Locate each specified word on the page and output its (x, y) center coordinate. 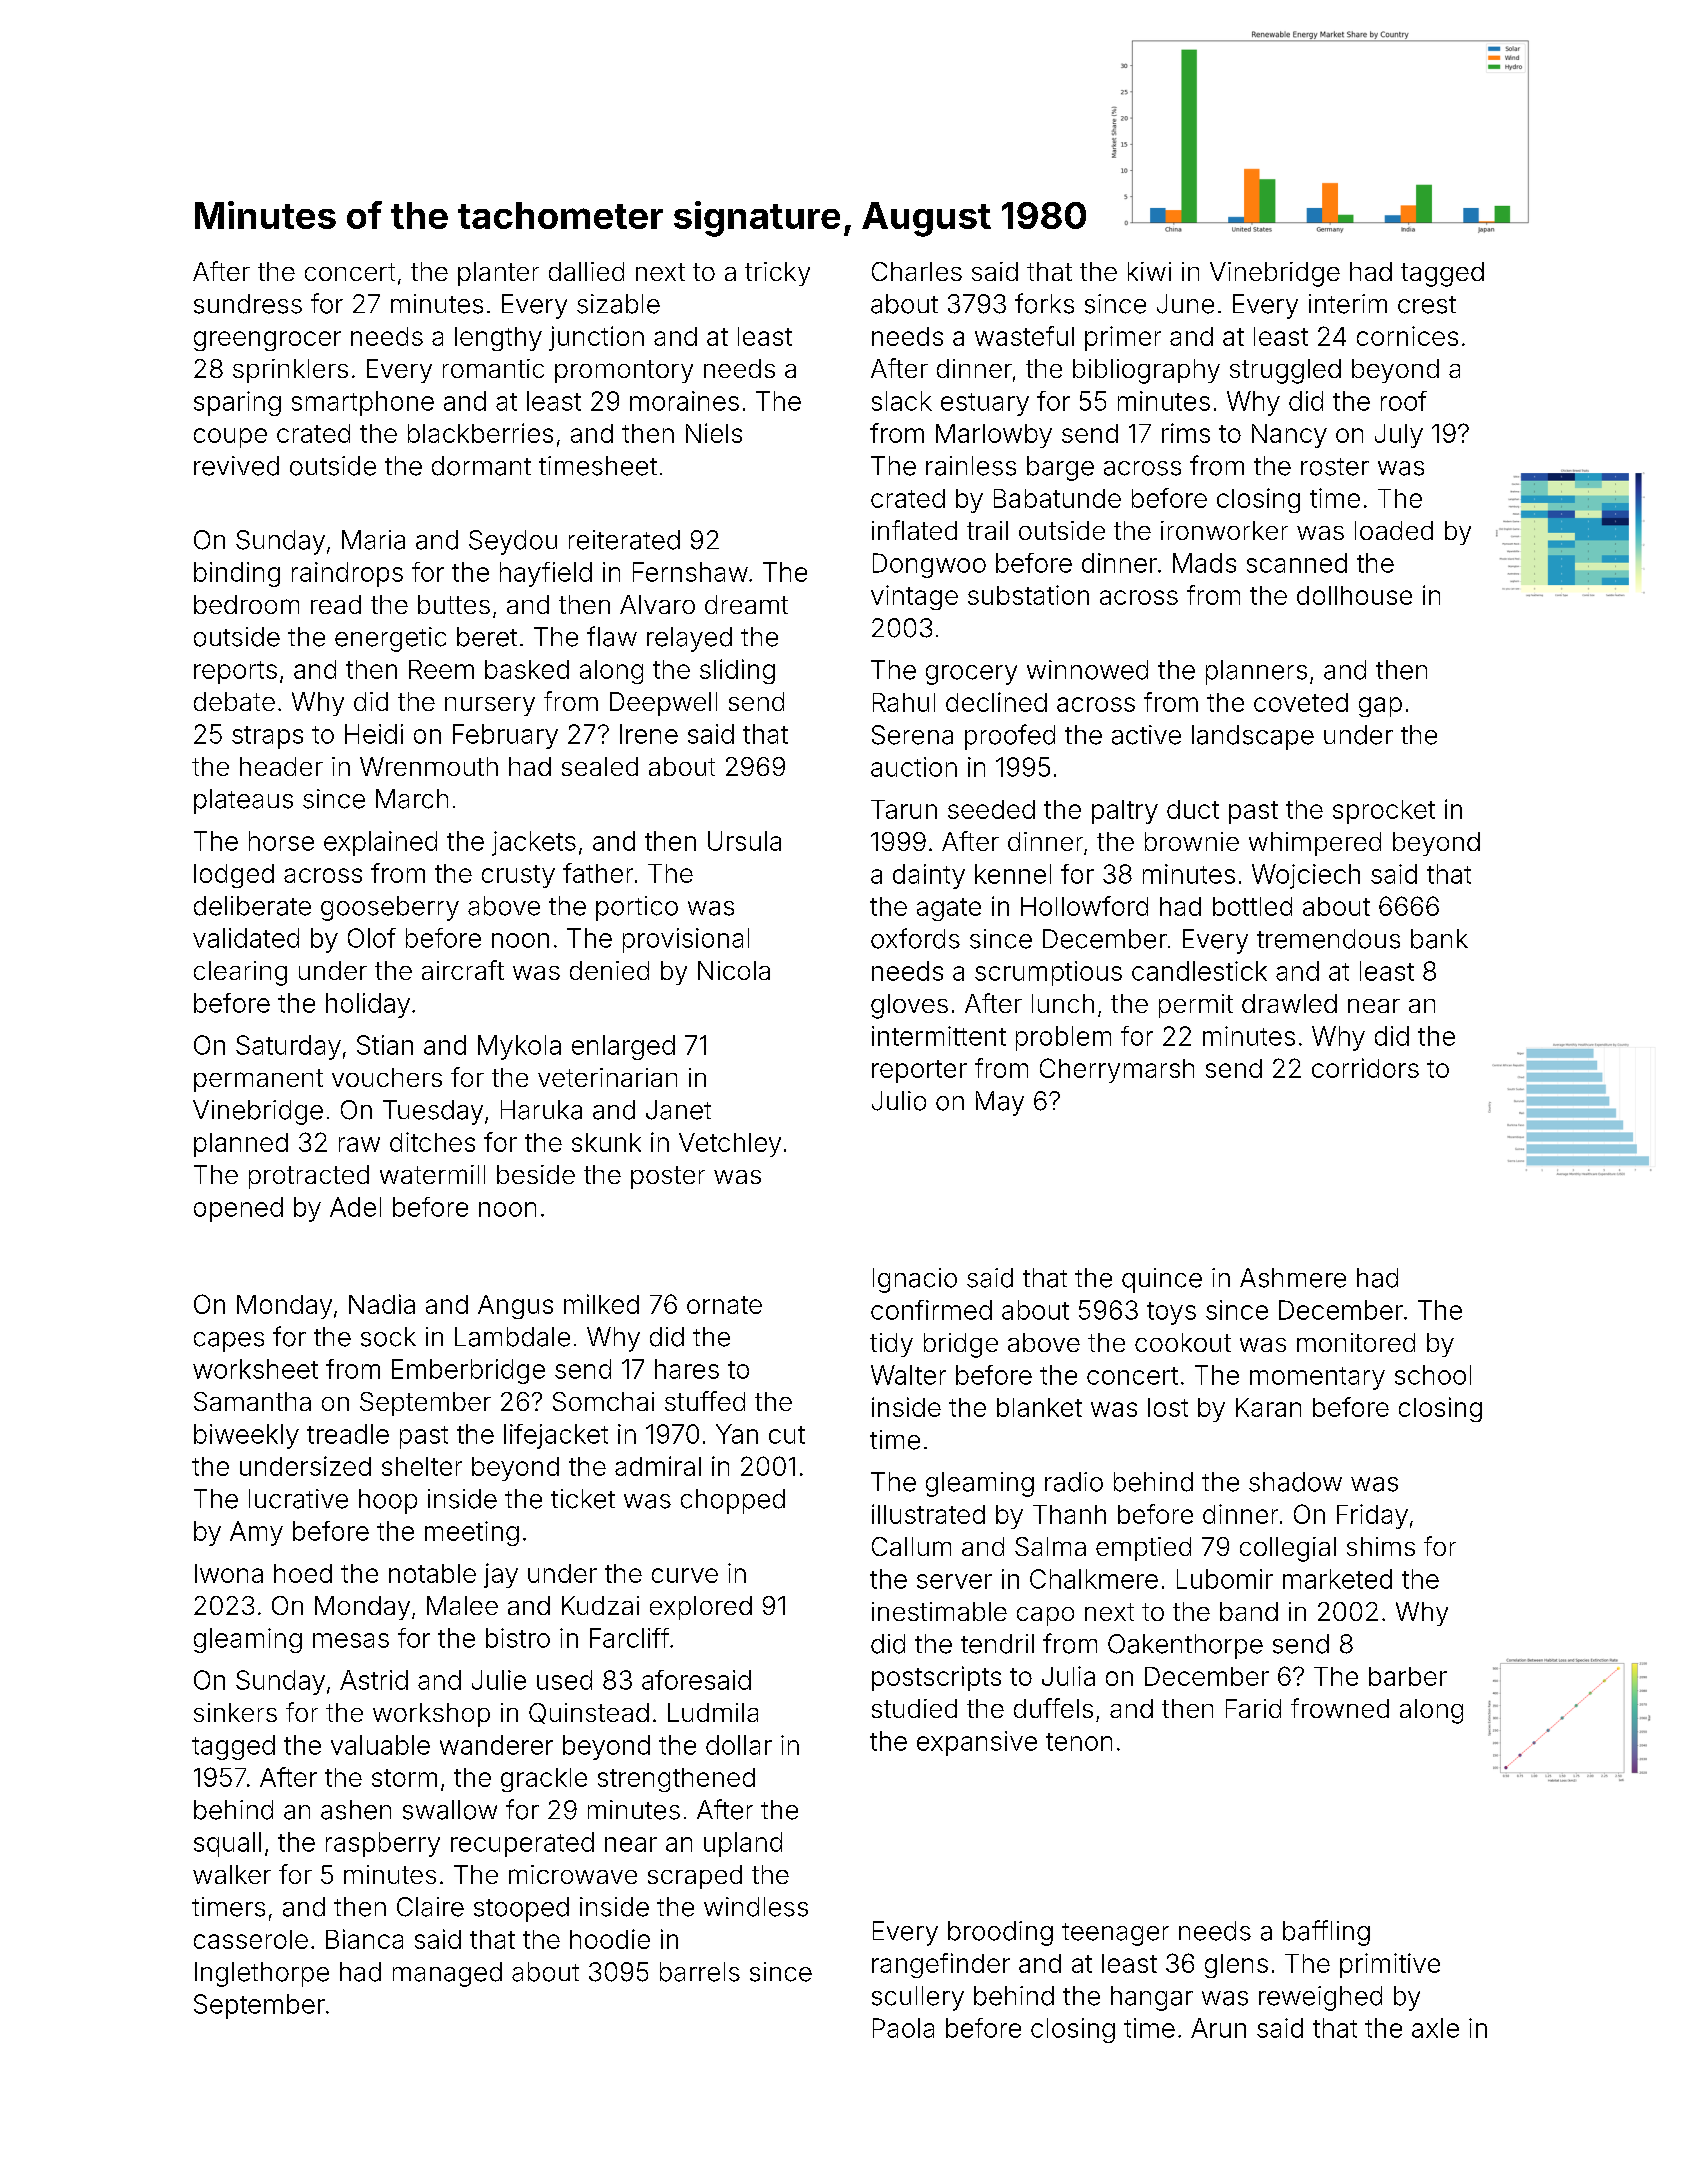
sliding (737, 671)
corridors (1365, 1068)
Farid (1253, 1708)
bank (1439, 939)
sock (388, 1337)
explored (701, 1608)
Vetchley (730, 1145)
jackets (534, 843)
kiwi (1149, 271)
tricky (777, 274)
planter (498, 274)
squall (227, 1844)
